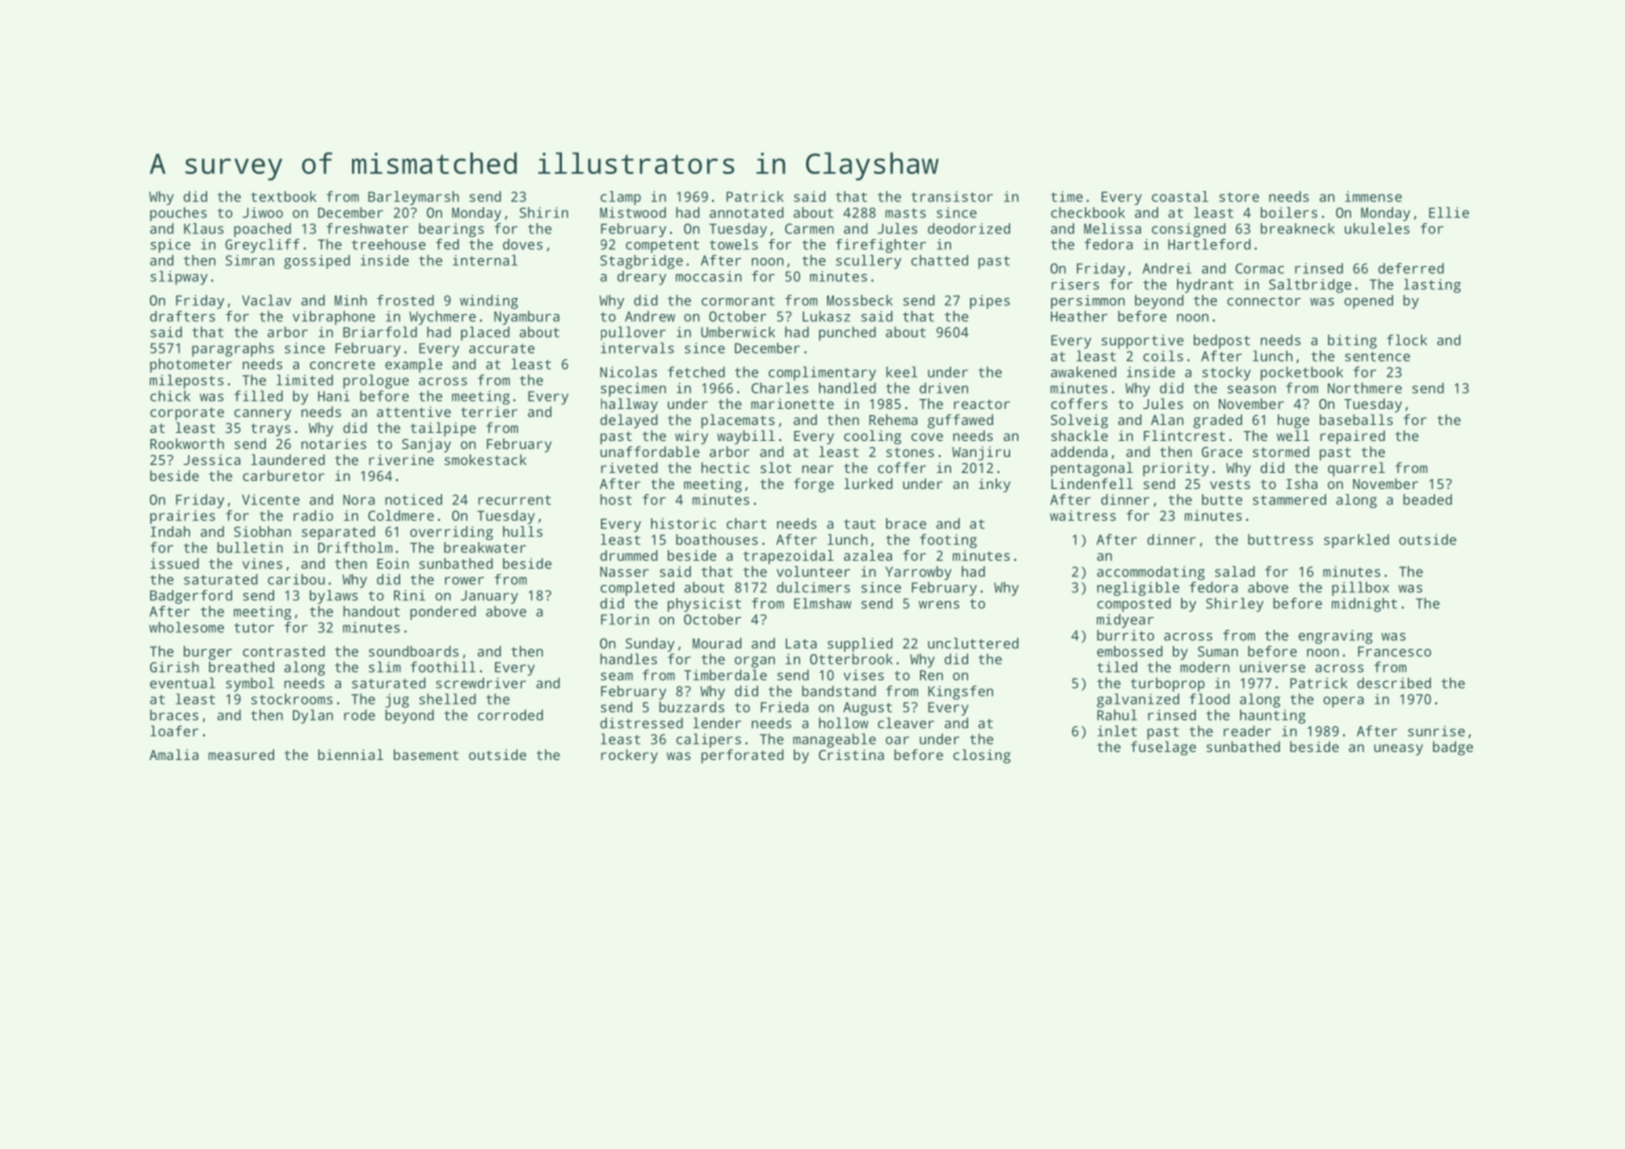 The image size is (1625, 1149). Describe the element at coordinates (620, 198) in the screenshot. I see `clamp` at that location.
